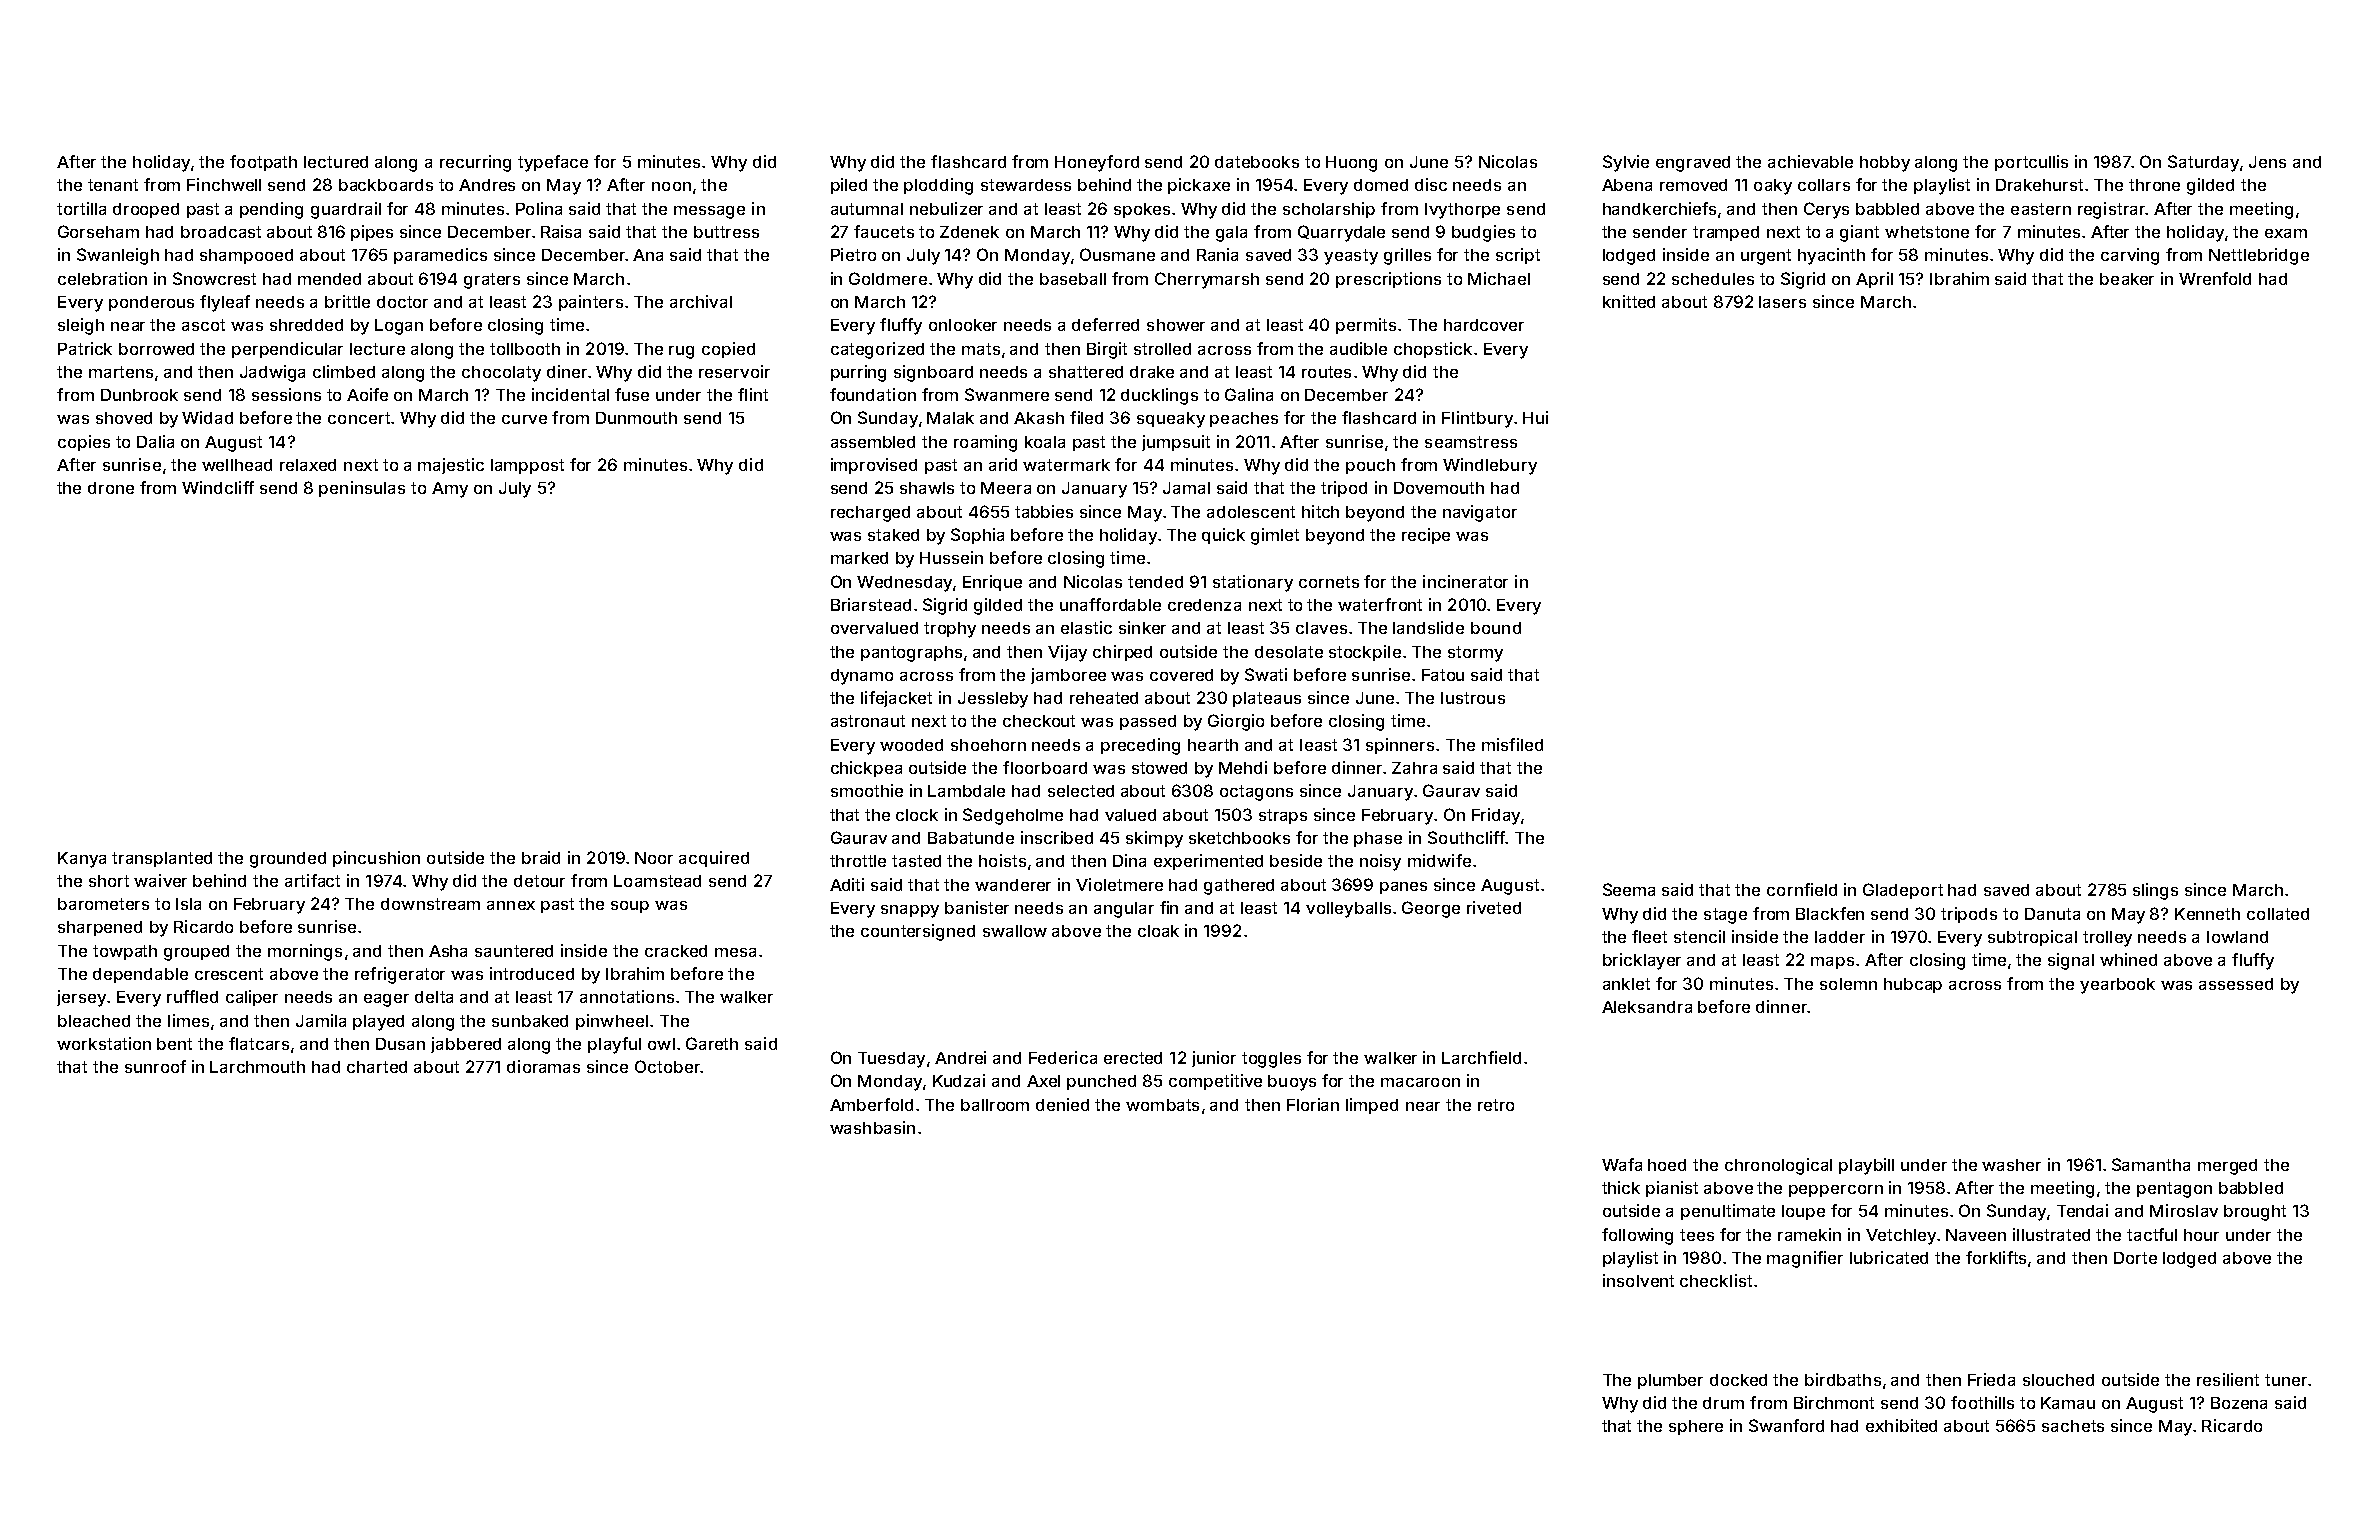  Describe the element at coordinates (111, 488) in the page. I see `drone` at that location.
